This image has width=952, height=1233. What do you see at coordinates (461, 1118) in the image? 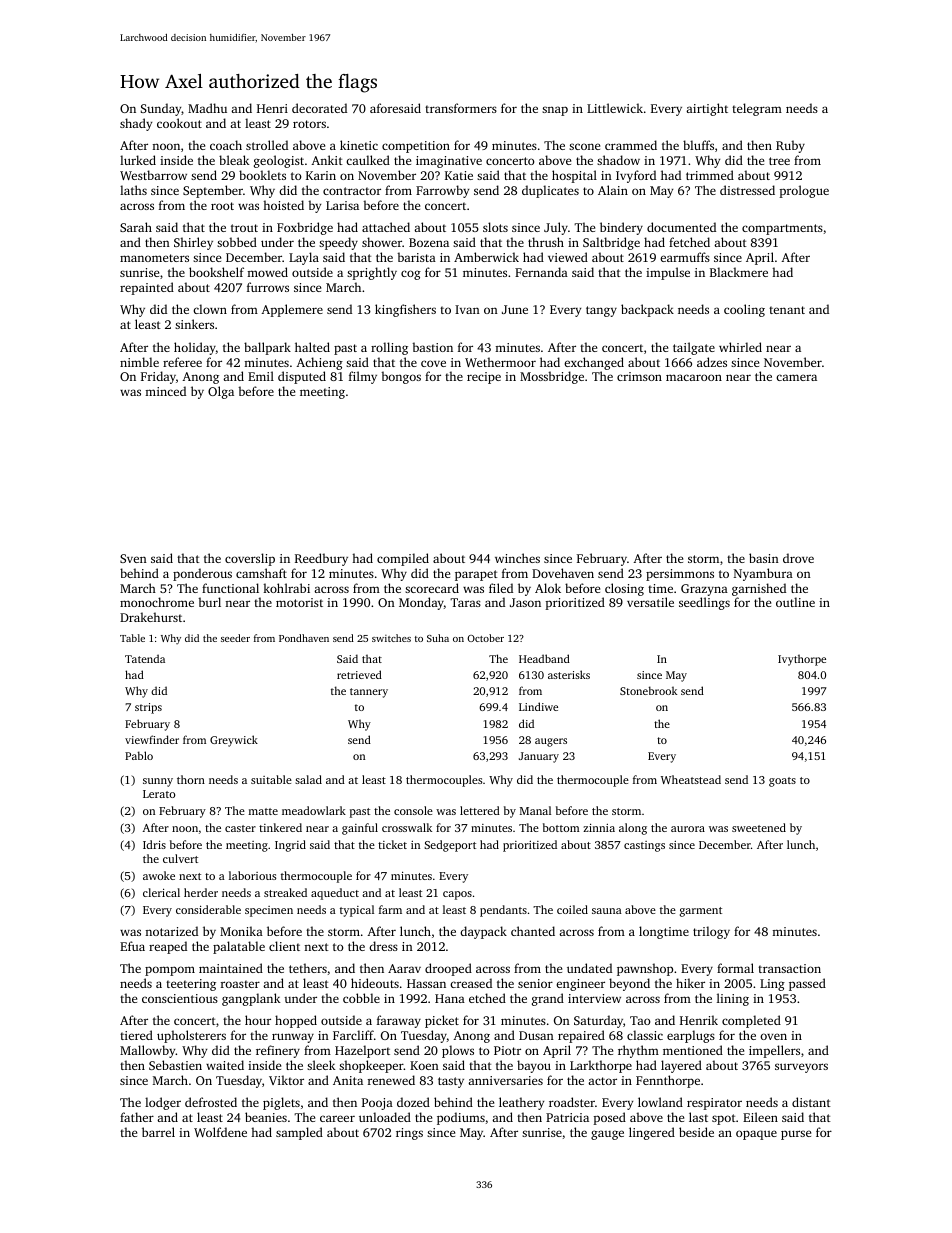
I see `podiums` at bounding box center [461, 1118].
